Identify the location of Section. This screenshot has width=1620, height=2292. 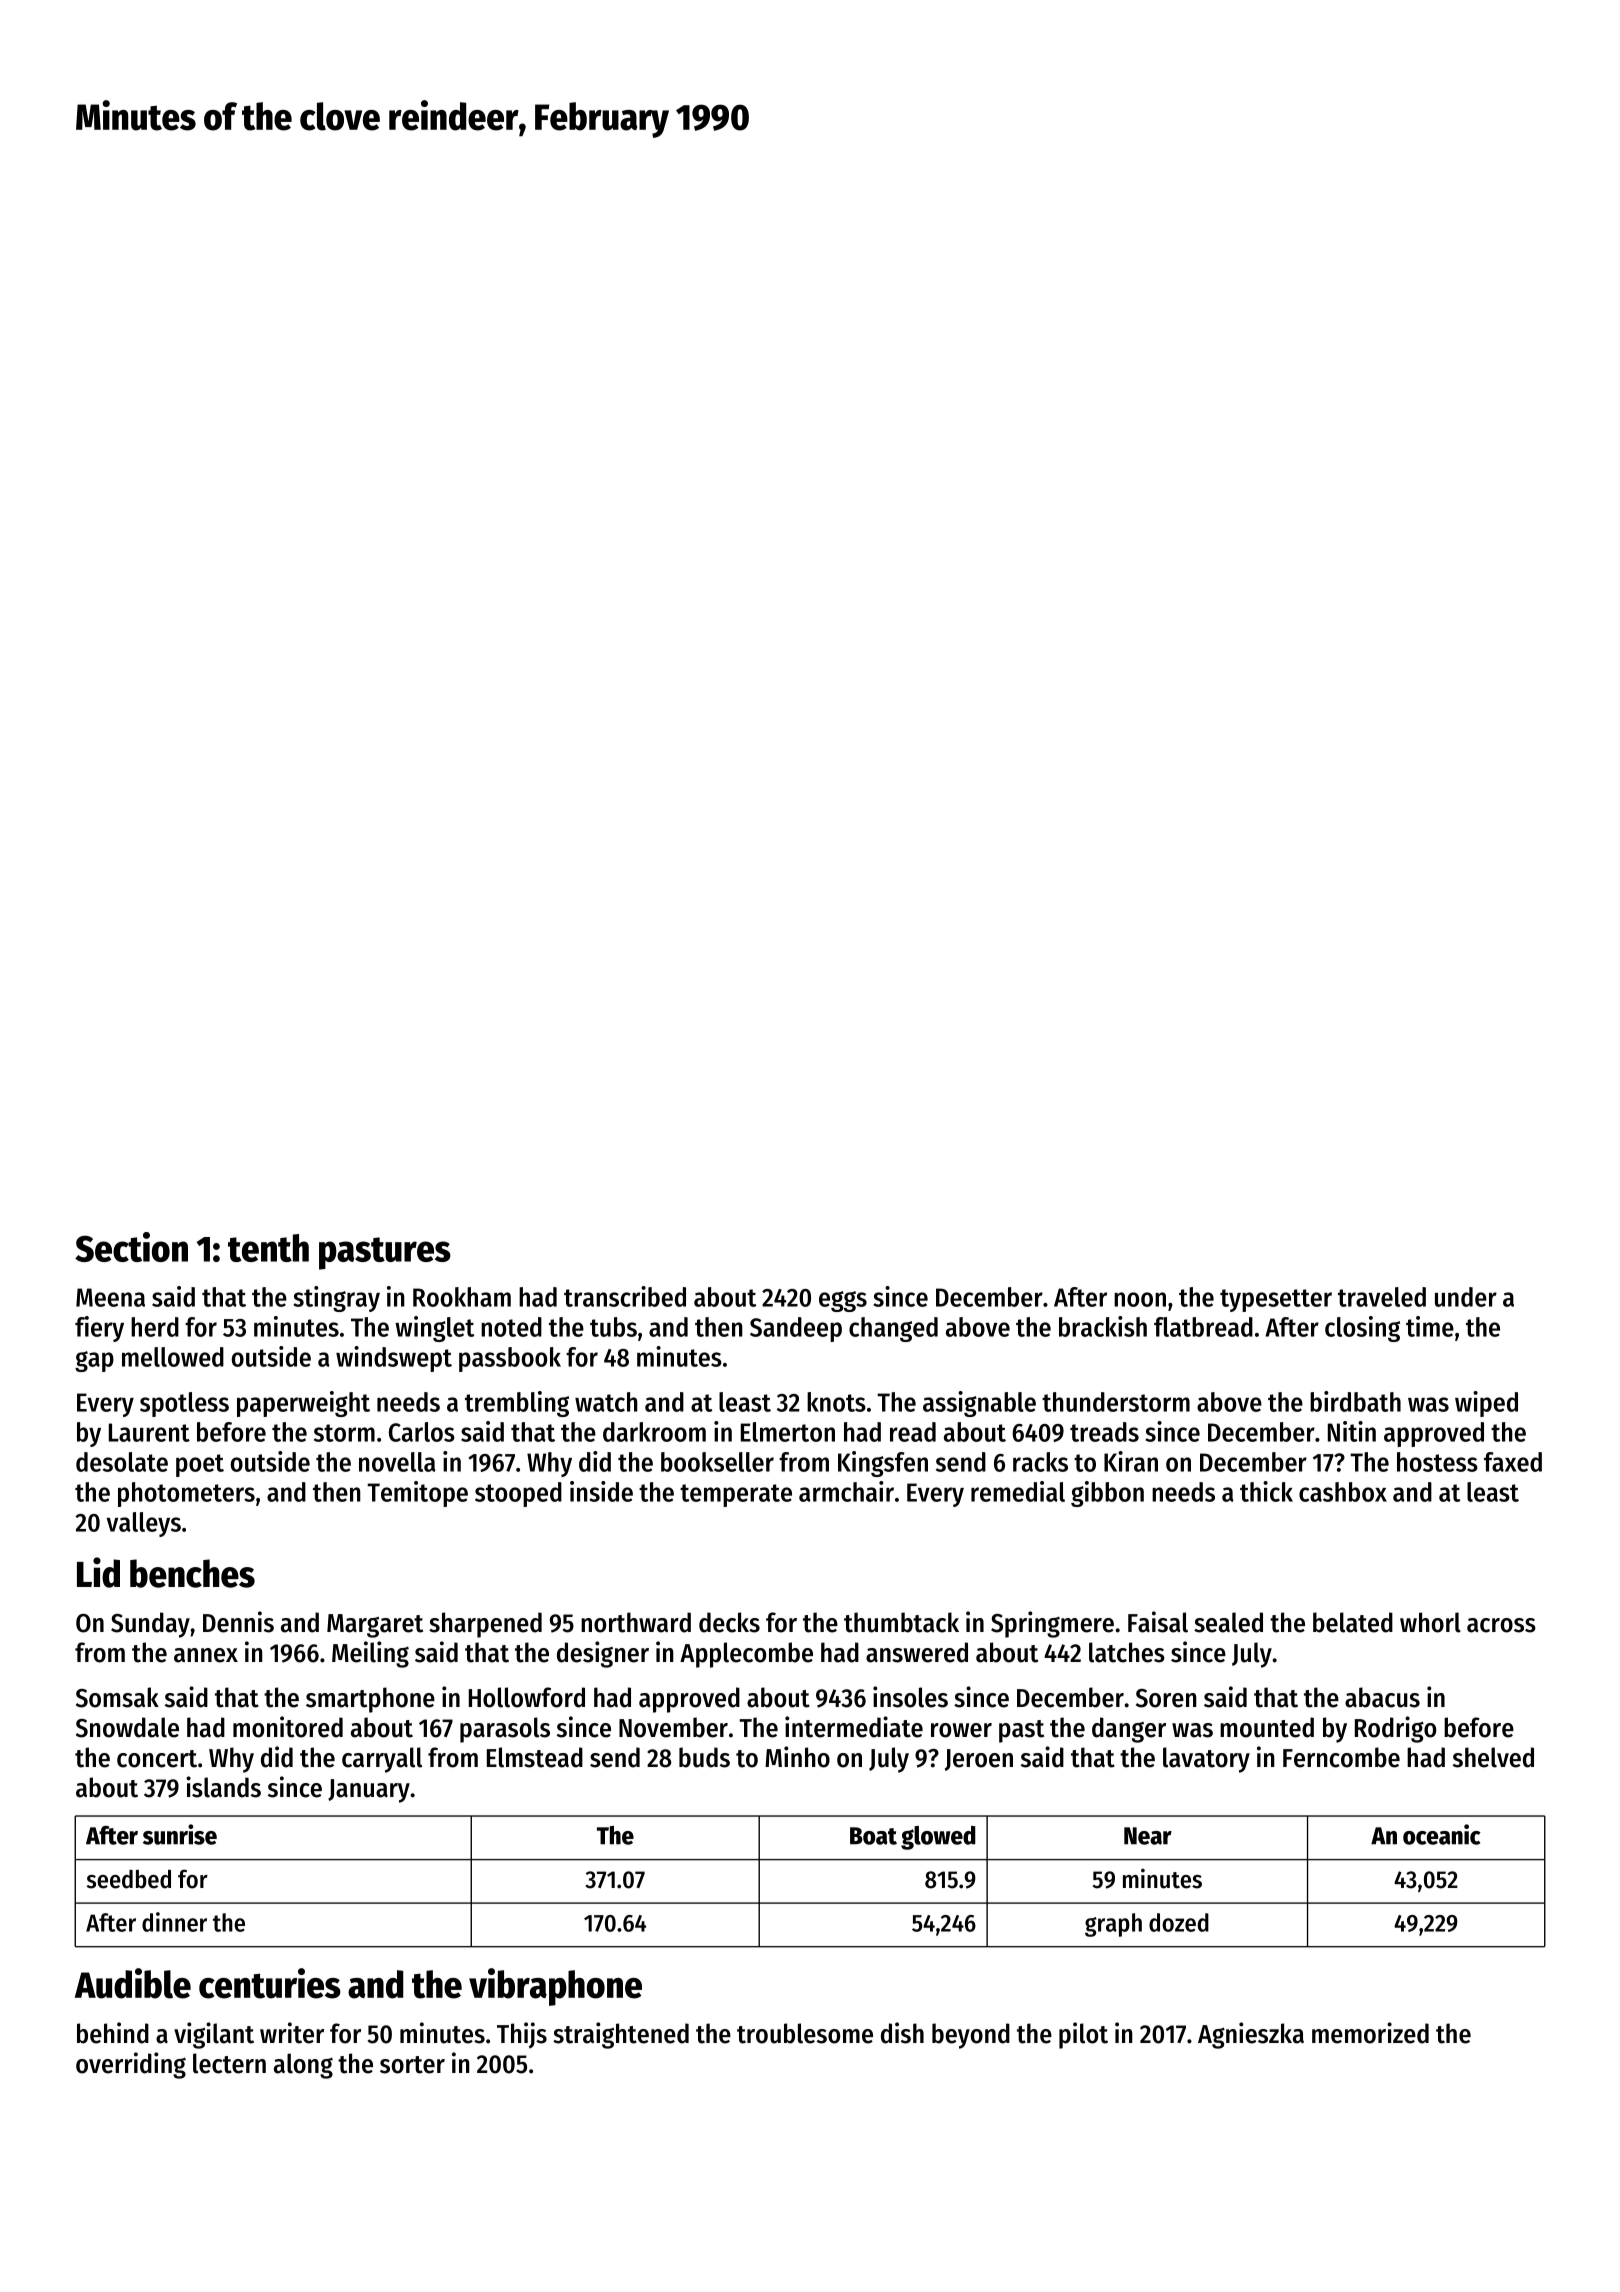
(131, 1247).
